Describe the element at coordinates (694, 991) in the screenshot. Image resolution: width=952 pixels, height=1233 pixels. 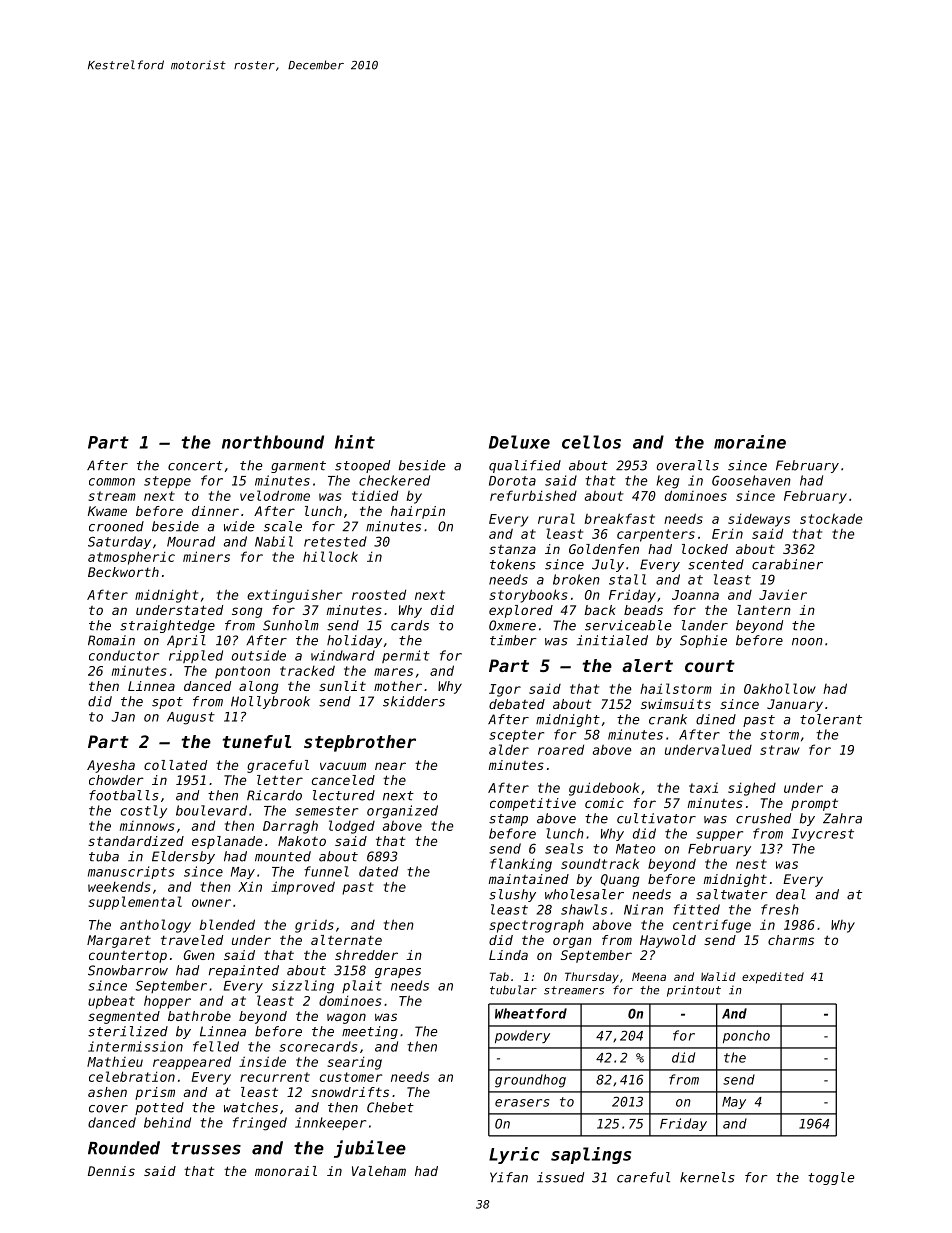
I see `printout` at that location.
